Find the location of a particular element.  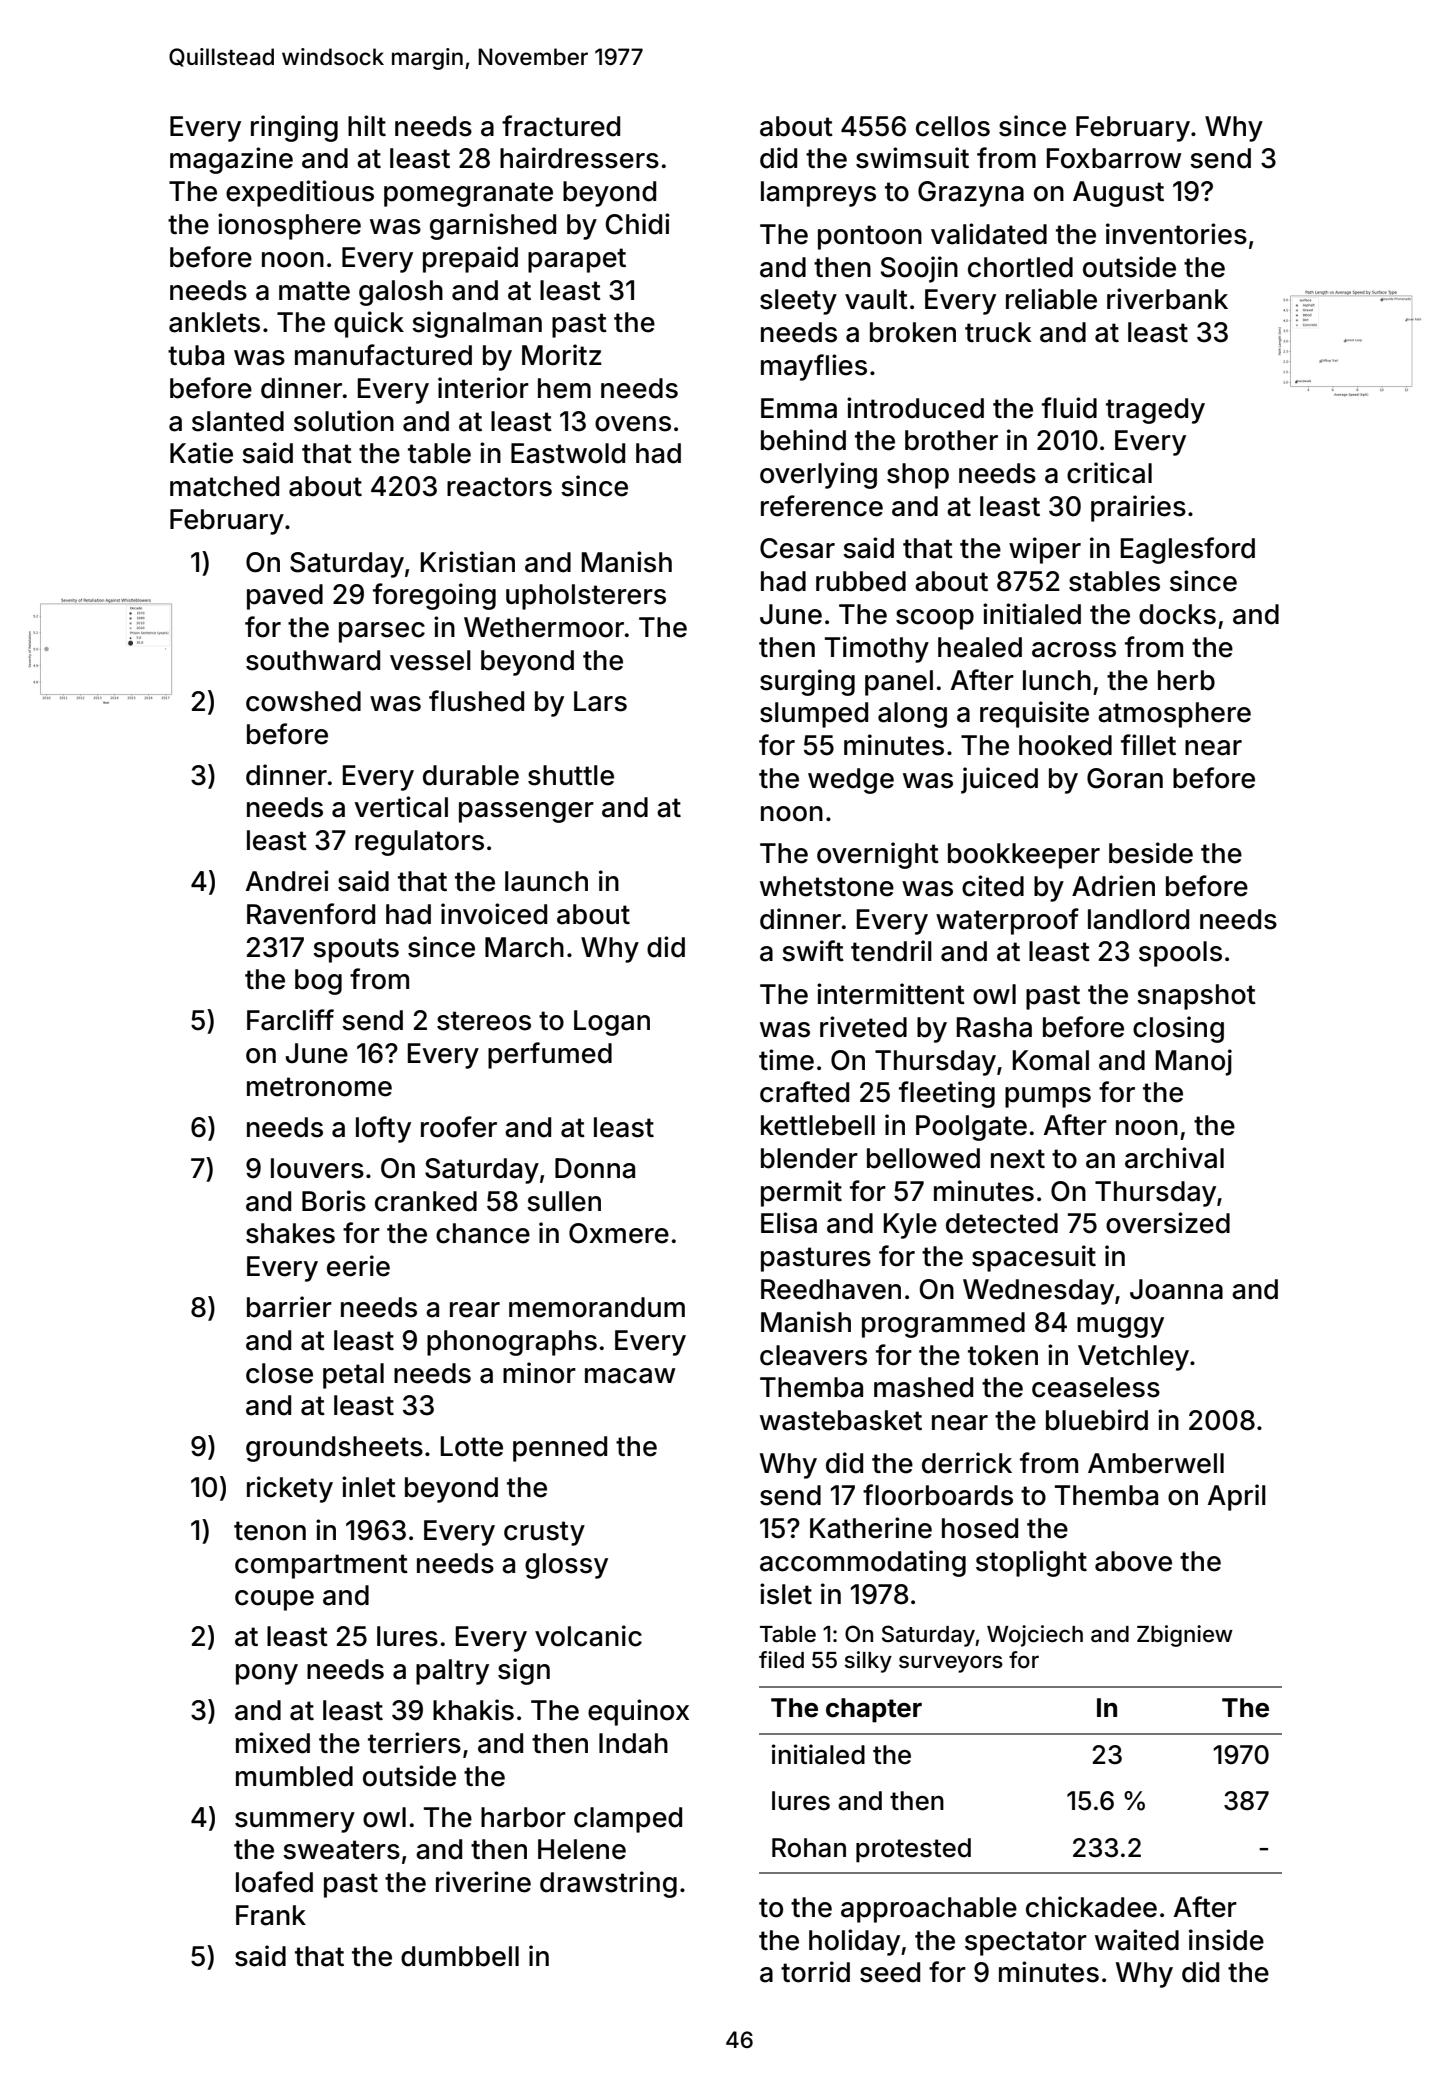

Foxbarrow is located at coordinates (1114, 158).
